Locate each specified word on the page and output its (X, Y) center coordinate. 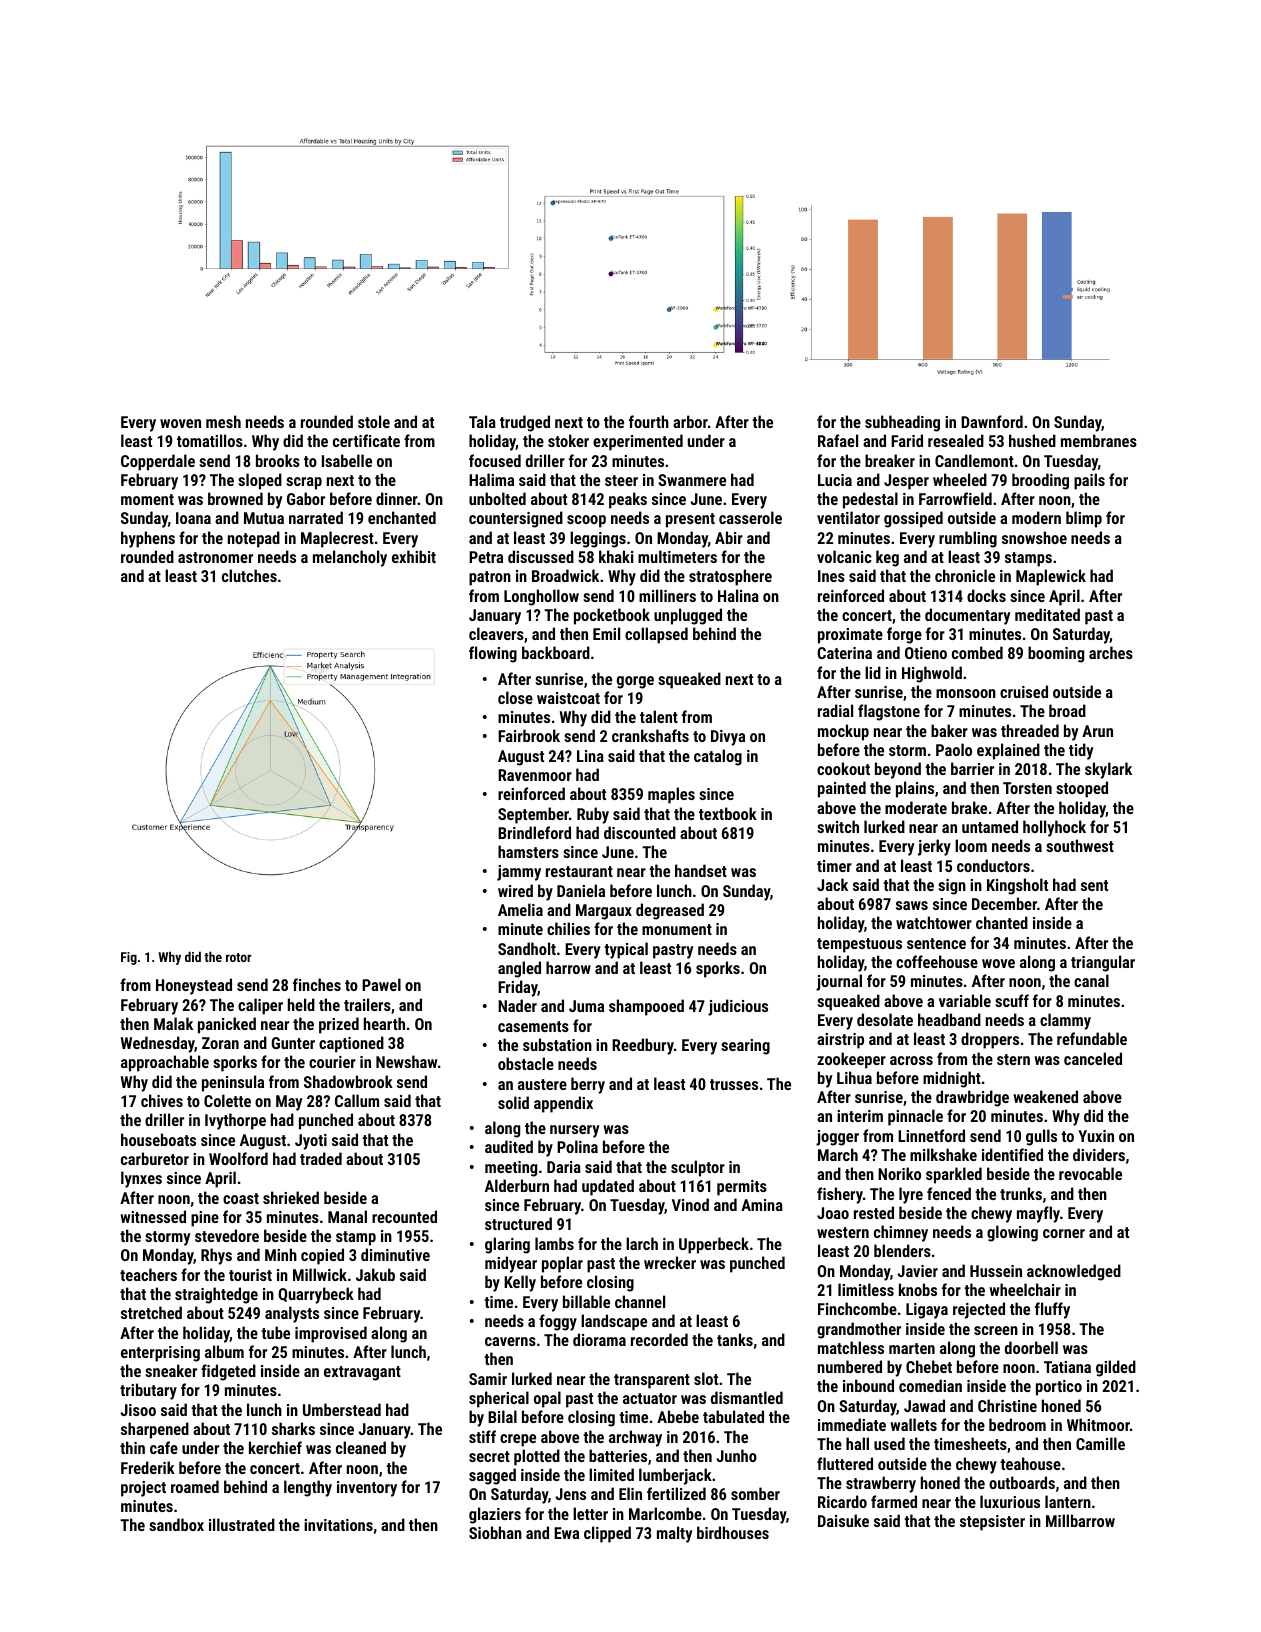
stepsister (992, 1523)
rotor (239, 957)
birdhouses (733, 1532)
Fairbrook (529, 735)
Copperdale (158, 462)
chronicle (965, 575)
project (143, 1489)
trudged (525, 423)
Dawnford (992, 421)
